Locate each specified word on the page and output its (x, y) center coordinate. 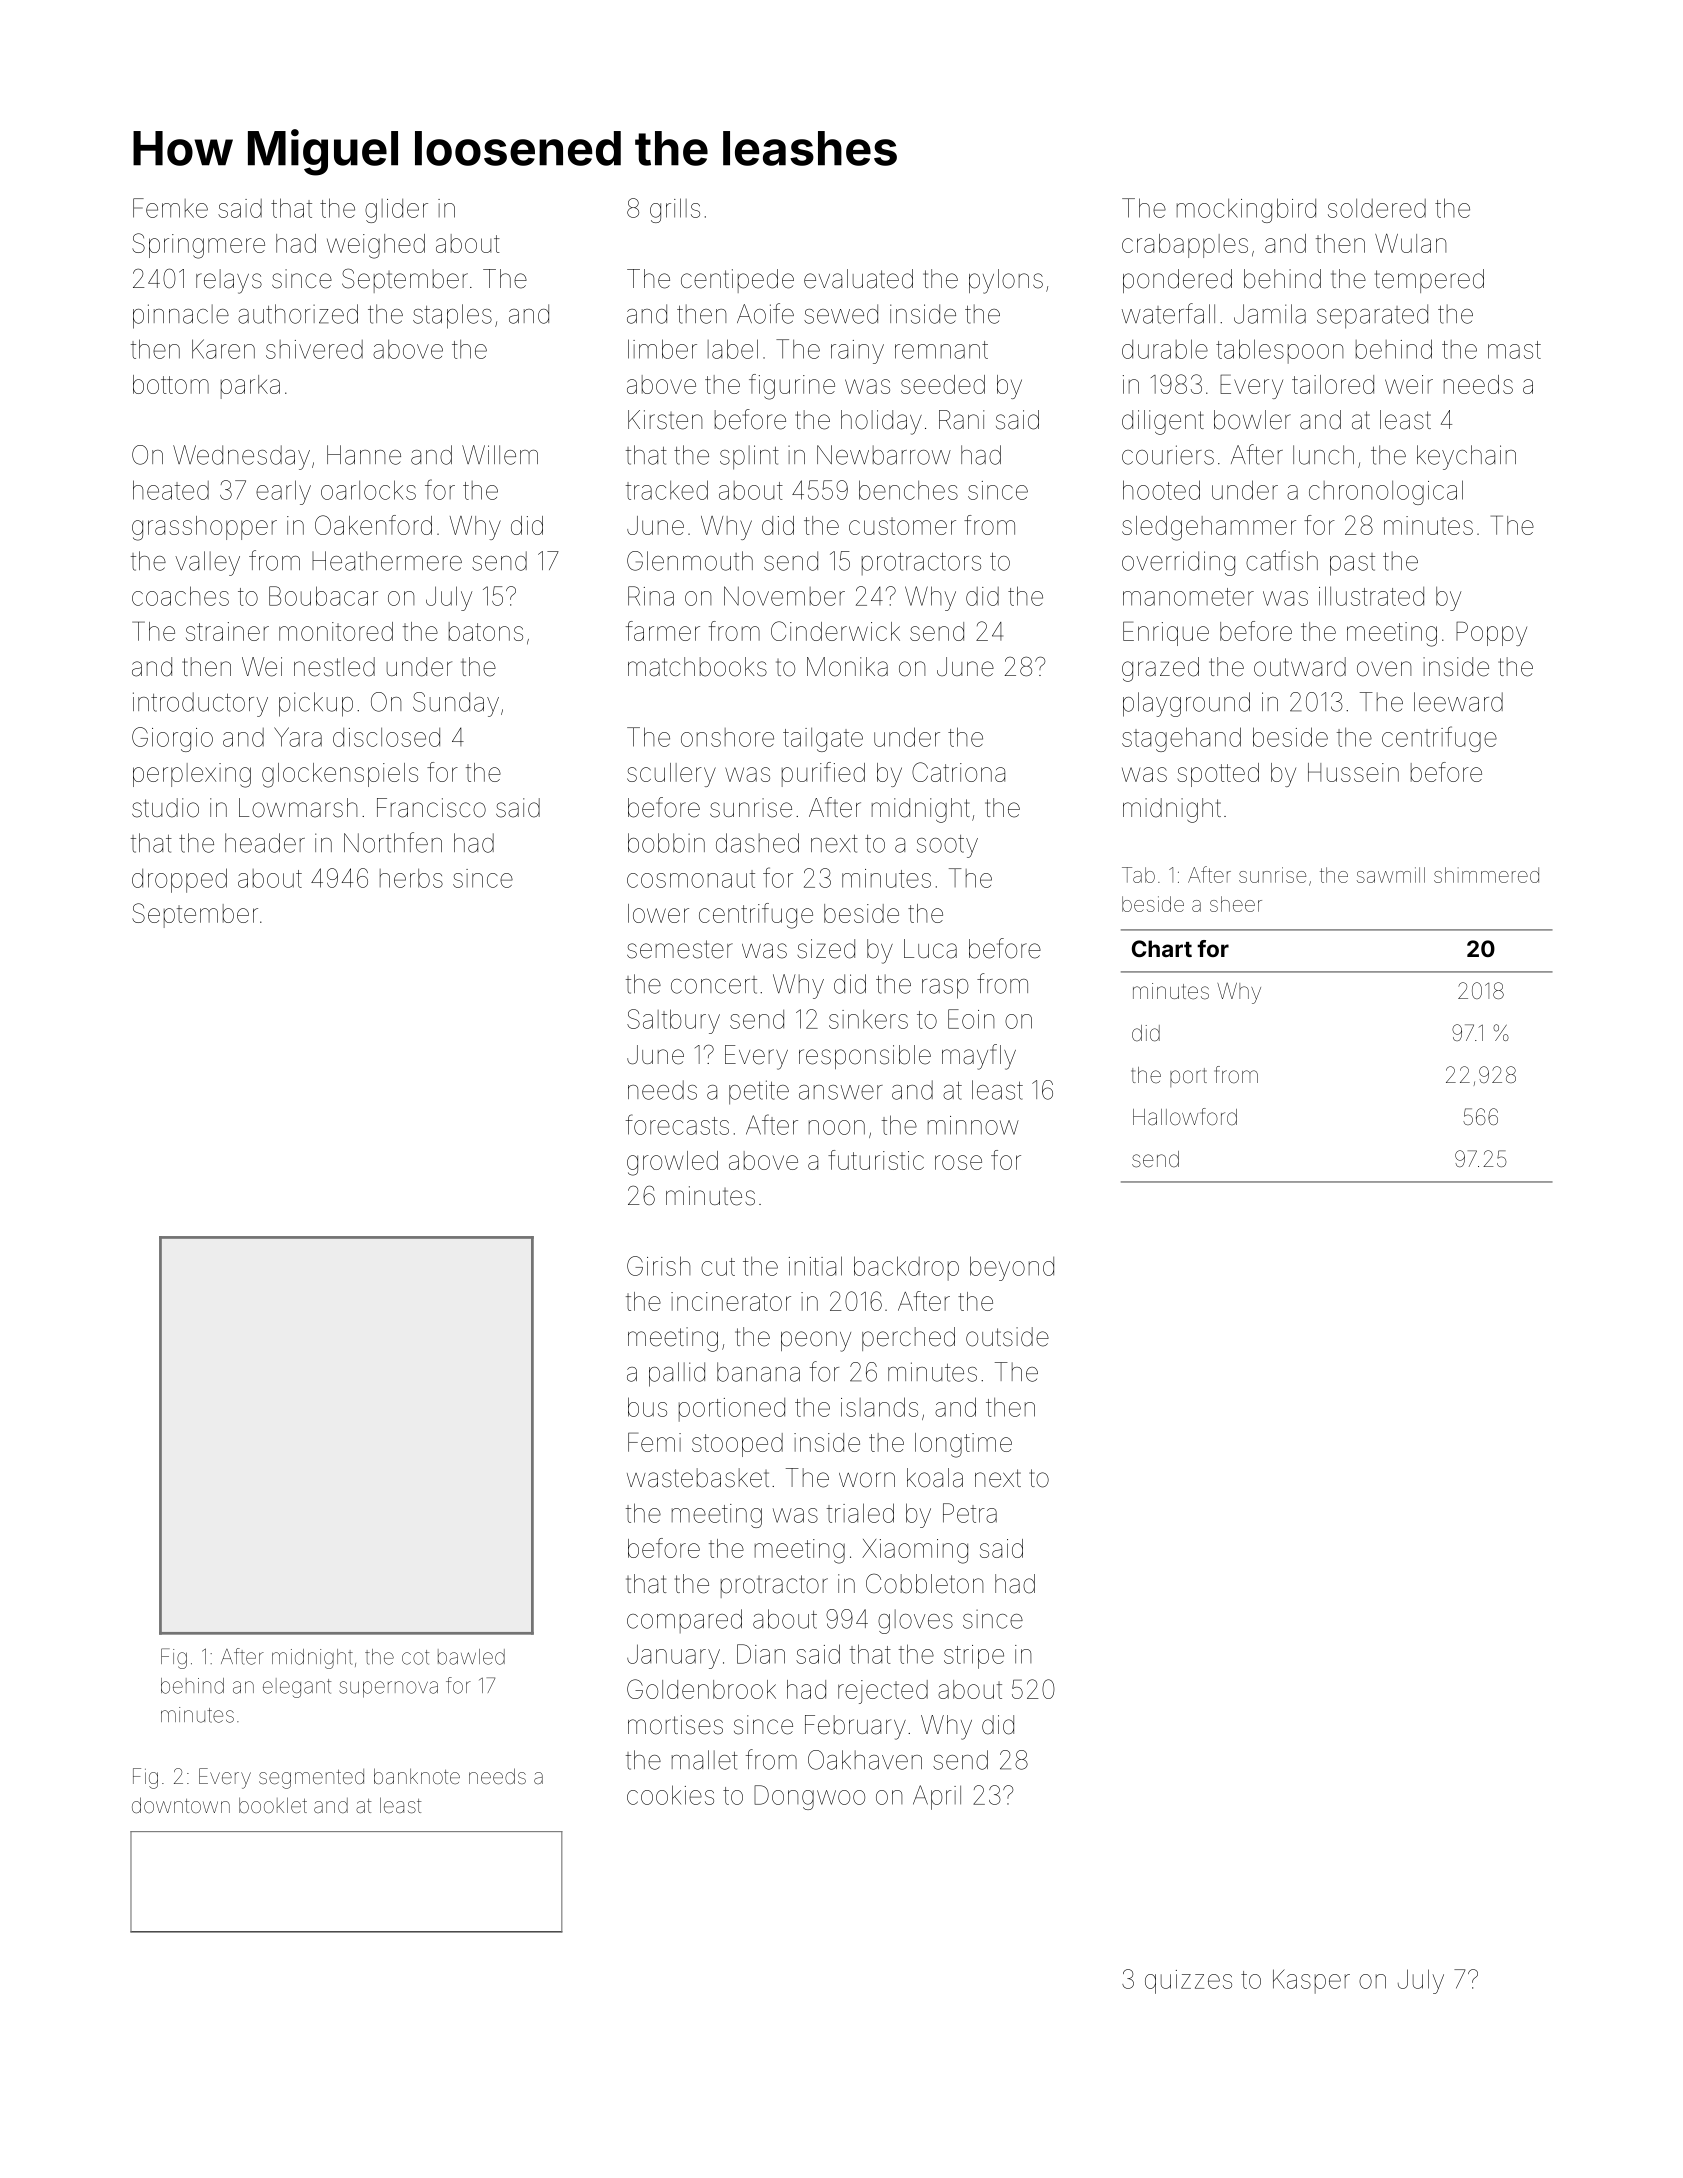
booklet (273, 1805)
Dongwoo (809, 1797)
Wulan (1410, 243)
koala (935, 1478)
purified (823, 774)
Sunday (456, 704)
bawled (471, 1657)
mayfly (979, 1057)
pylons (1006, 281)
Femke (170, 208)
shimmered (1486, 875)
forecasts (677, 1124)
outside (1007, 1337)
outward (1300, 667)
